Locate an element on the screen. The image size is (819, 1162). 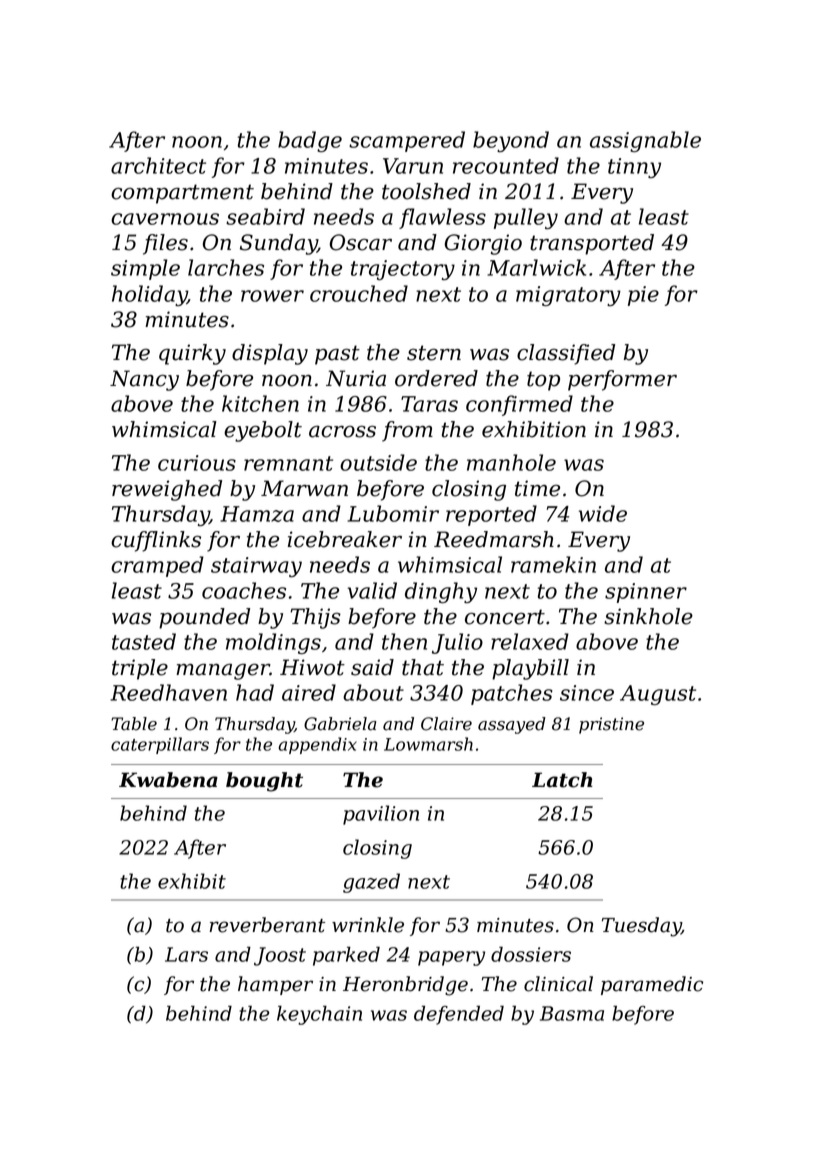
Nancy is located at coordinates (144, 380).
